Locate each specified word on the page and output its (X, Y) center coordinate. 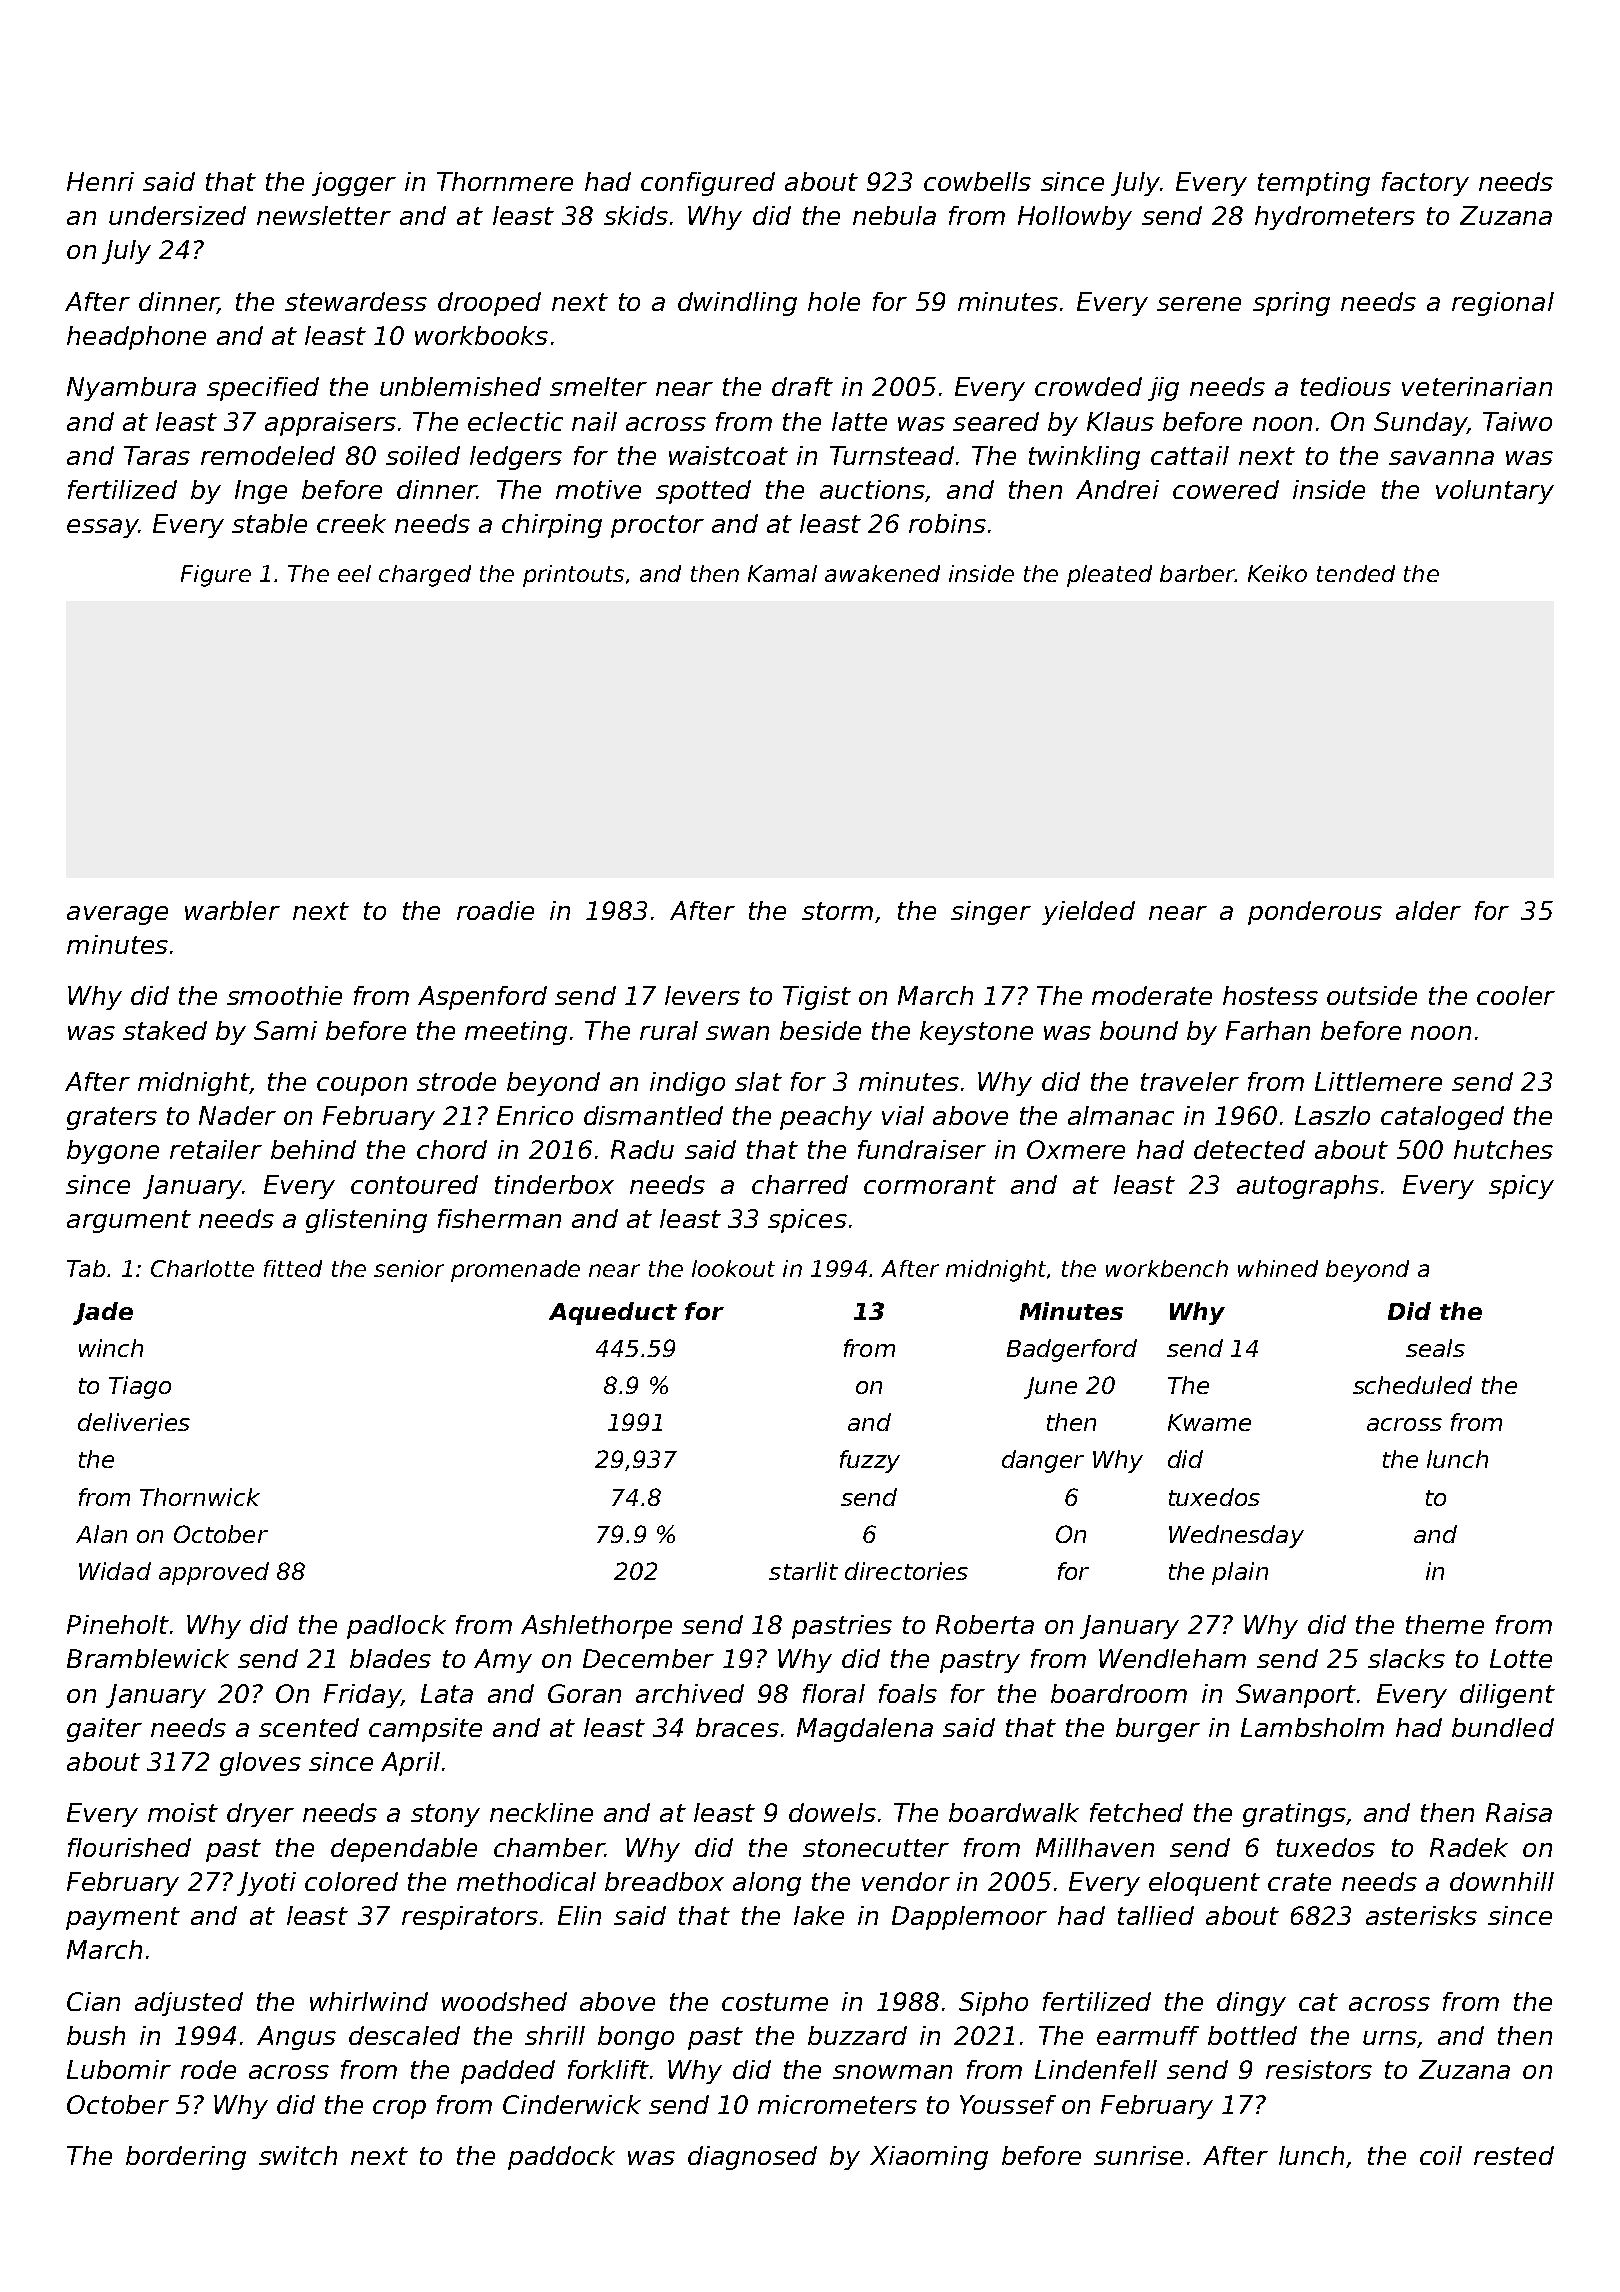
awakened (882, 573)
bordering (186, 2158)
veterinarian (1477, 386)
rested (1514, 2155)
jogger (354, 184)
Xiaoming (929, 2158)
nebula (894, 215)
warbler (232, 910)
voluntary (1495, 492)
